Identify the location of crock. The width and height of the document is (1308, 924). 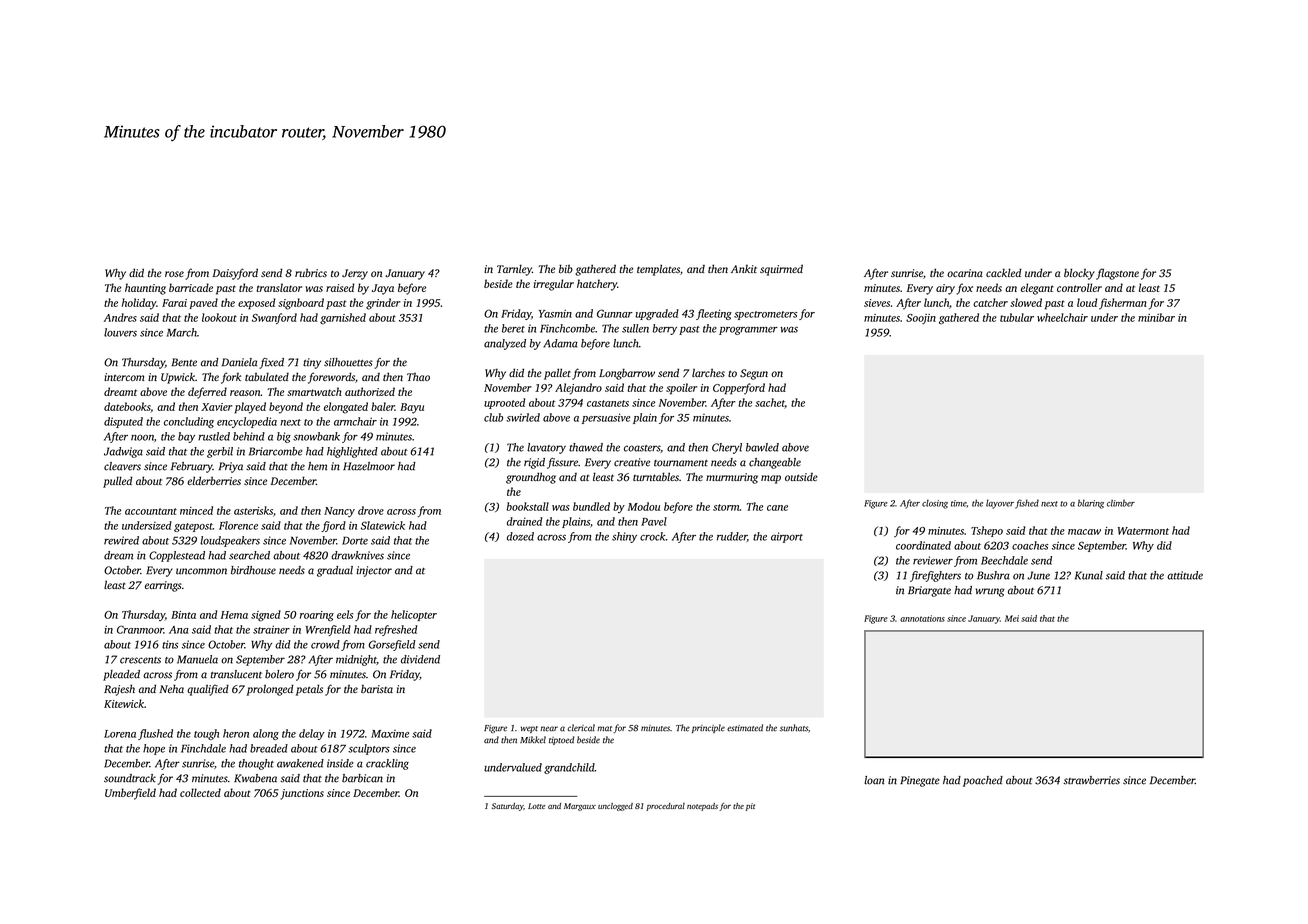
(652, 536).
